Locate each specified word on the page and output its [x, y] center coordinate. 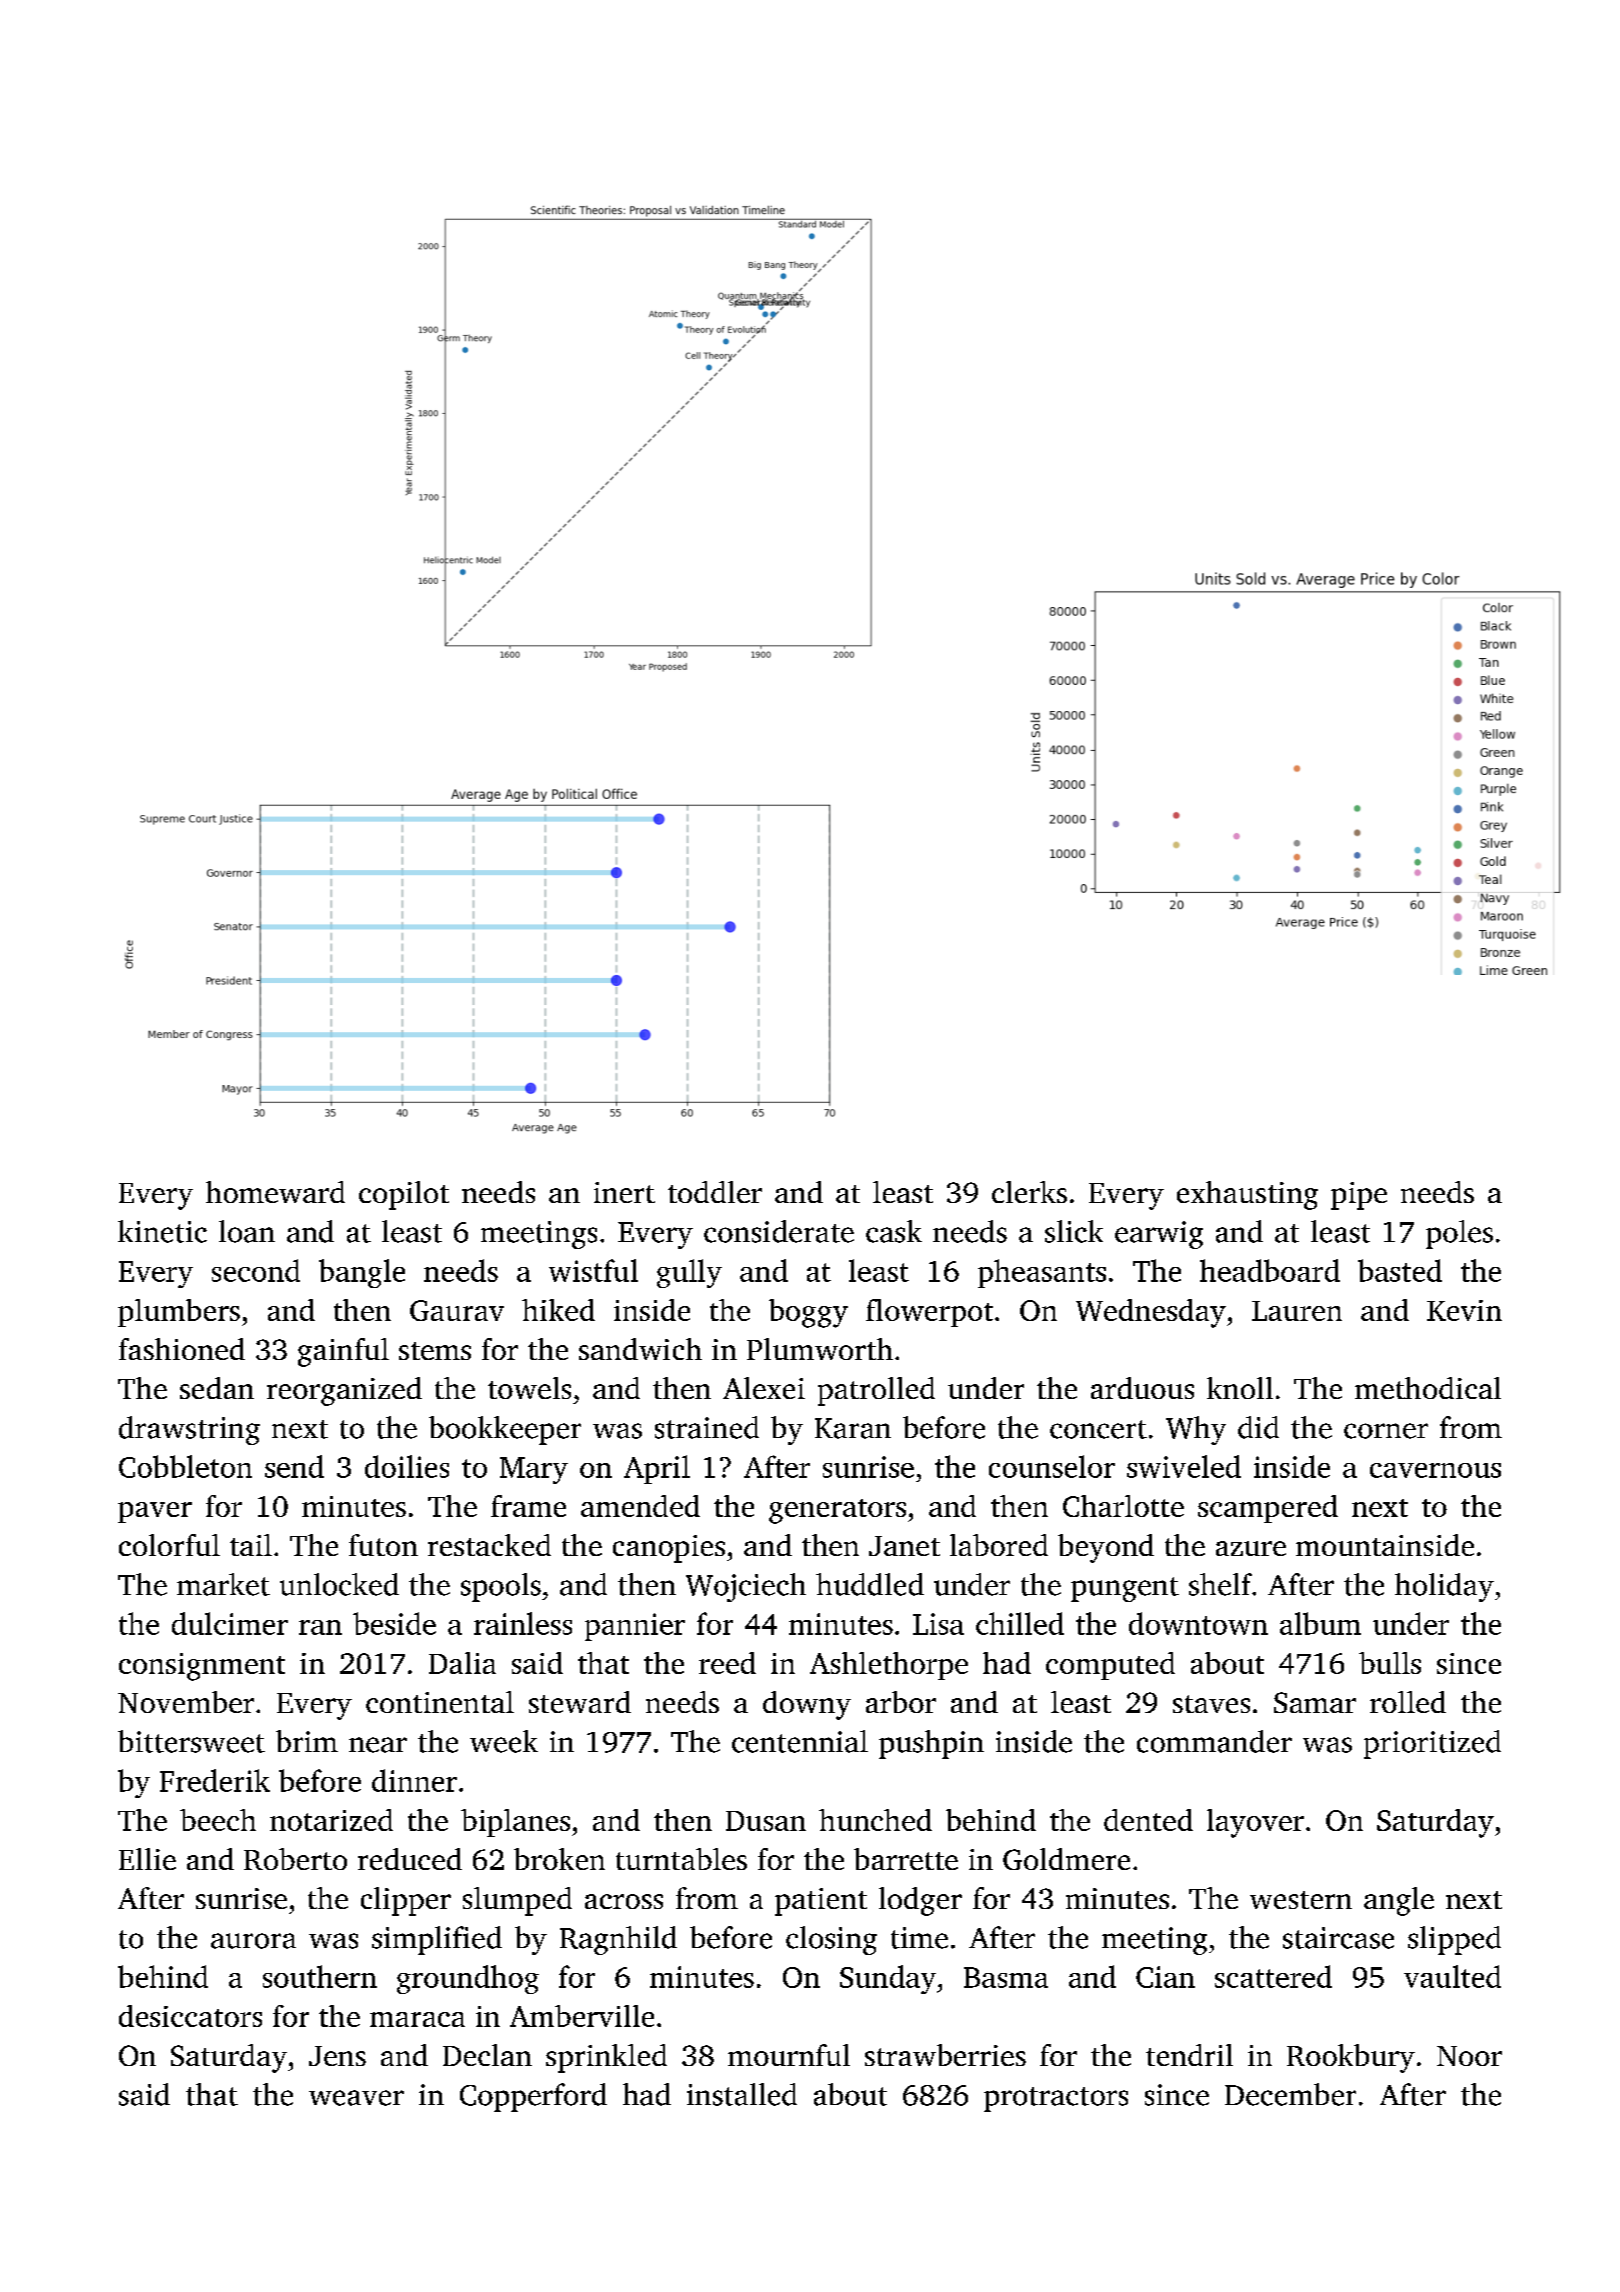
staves [1211, 1704]
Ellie [147, 1859]
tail [251, 1545]
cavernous [1435, 1470]
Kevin [1464, 1310]
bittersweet [191, 1741]
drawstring [189, 1430]
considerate [779, 1231]
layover [1255, 1823]
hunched [875, 1820]
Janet [904, 1546]
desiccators [190, 2016]
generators [837, 1511]
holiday [1444, 1587]
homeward [275, 1192]
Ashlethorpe [889, 1666]
